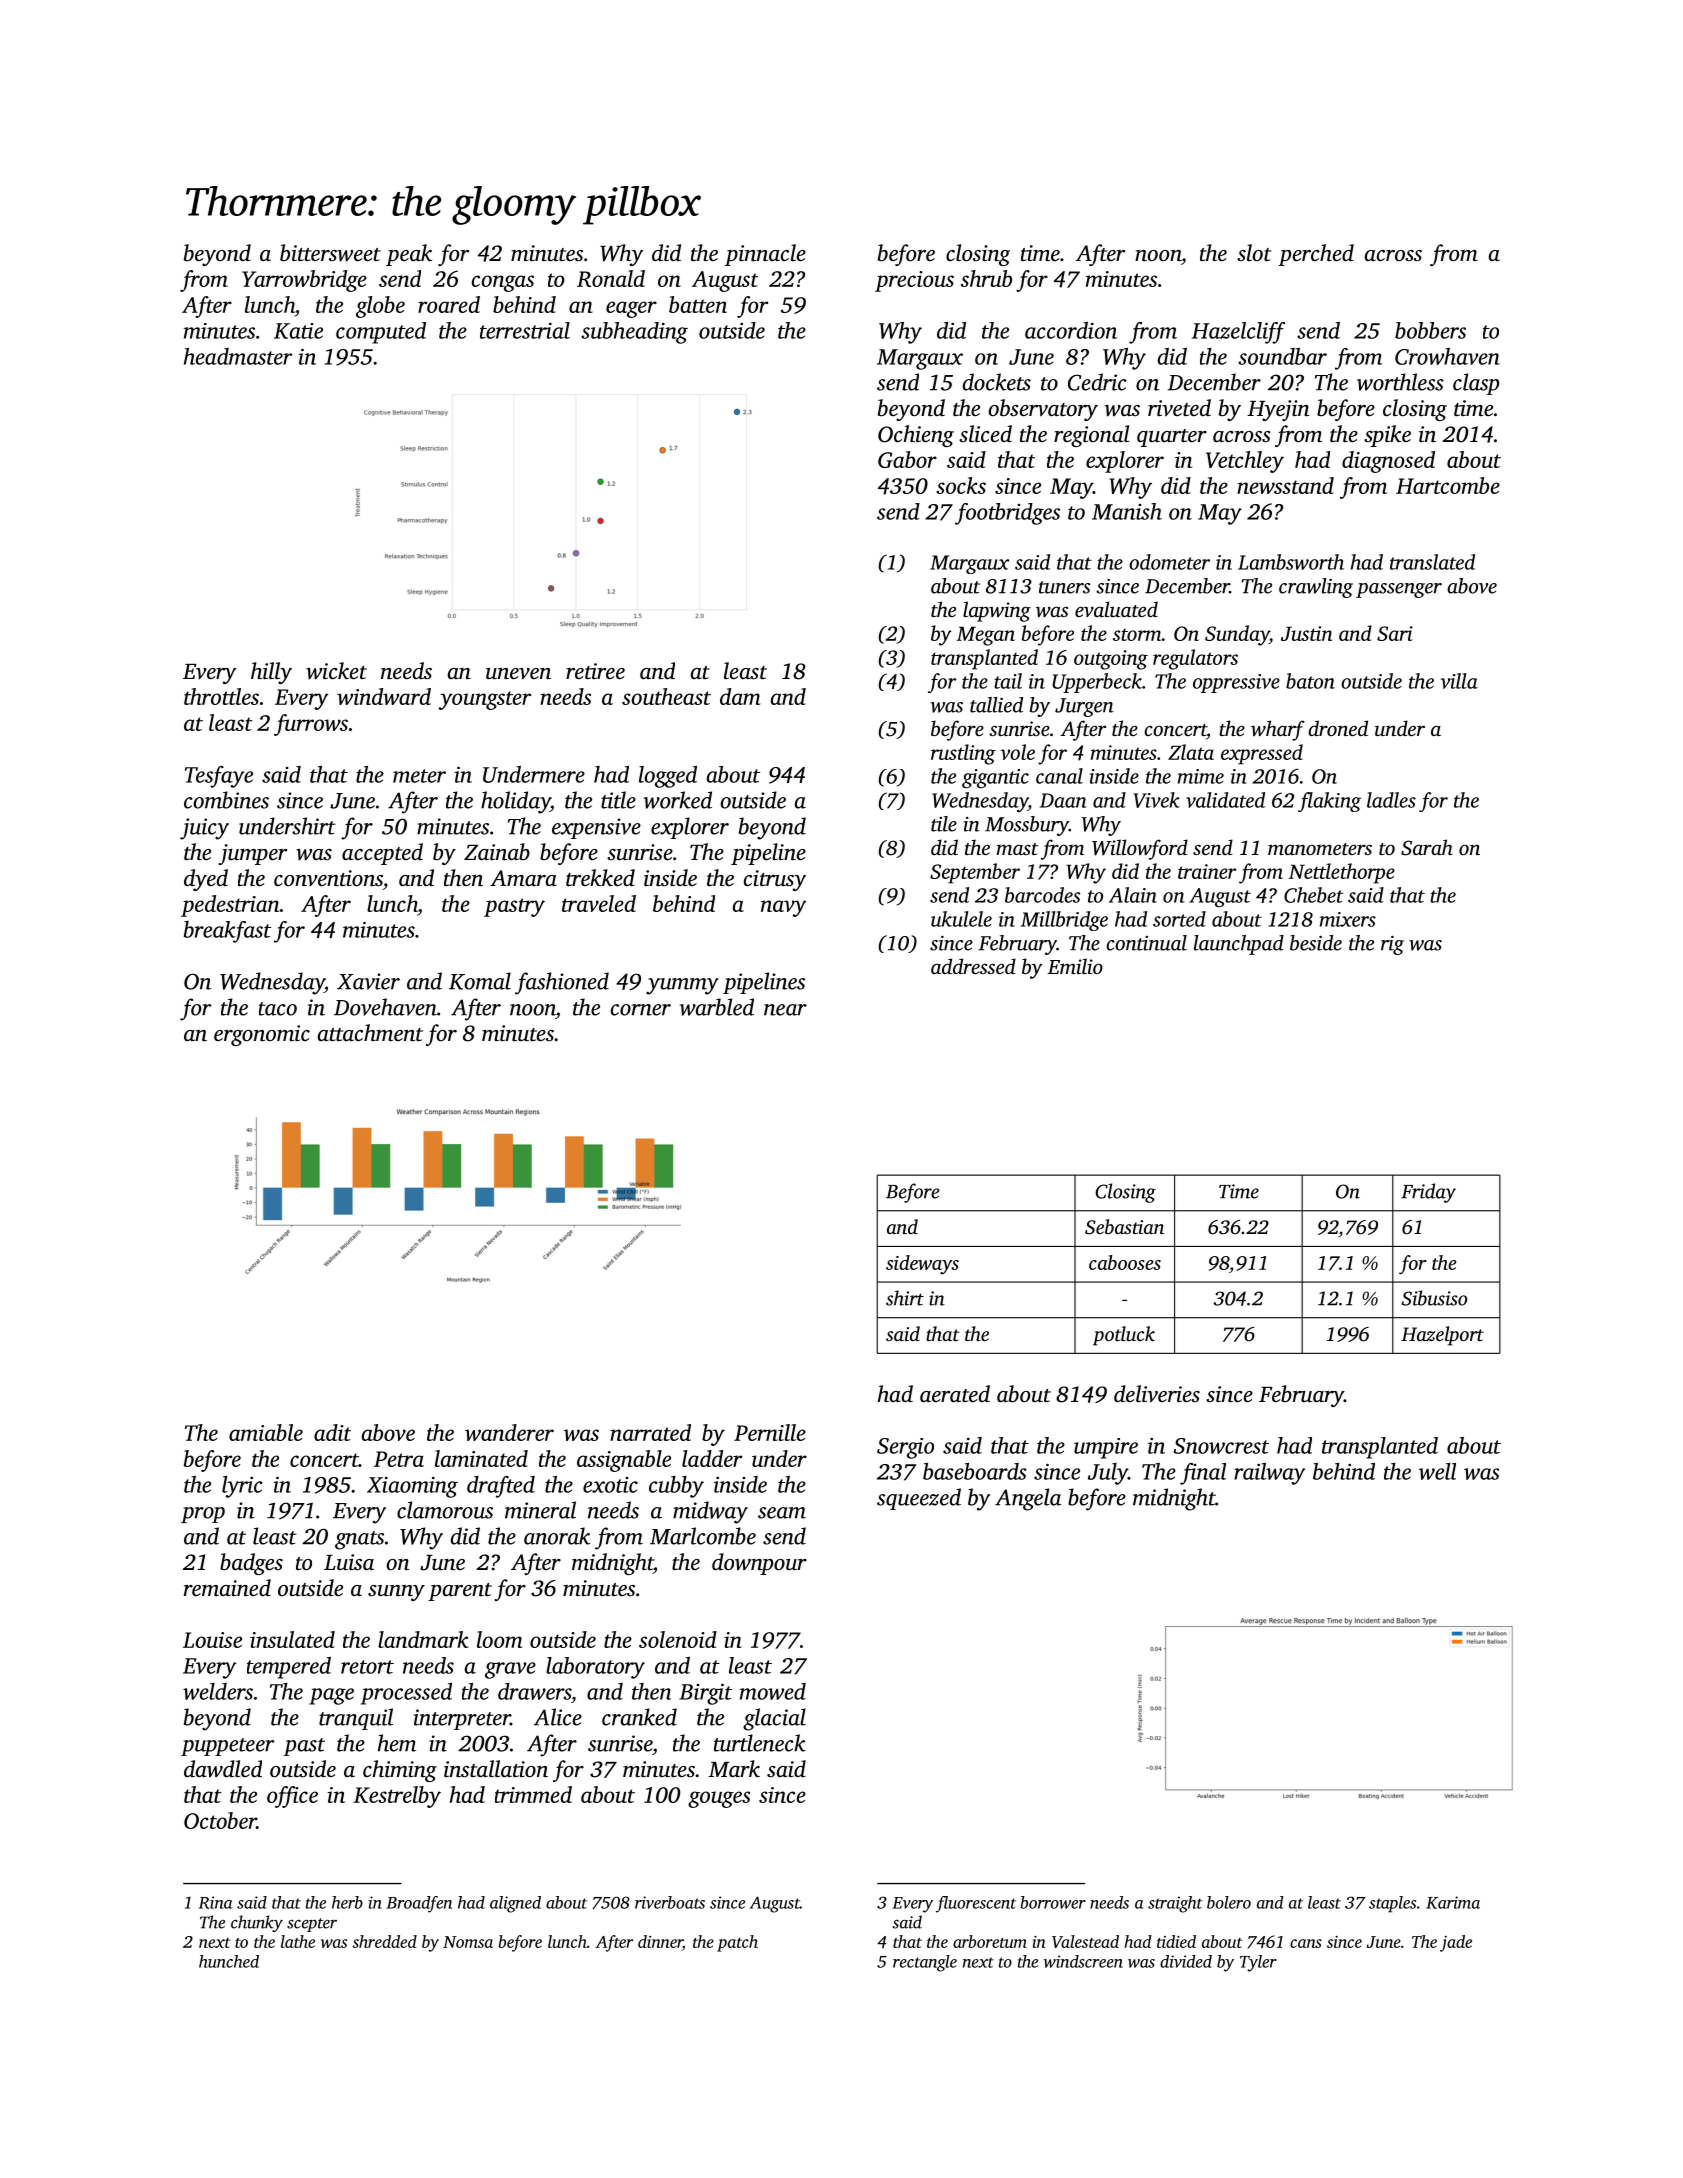 The image size is (1683, 2178). I want to click on tile, so click(944, 824).
